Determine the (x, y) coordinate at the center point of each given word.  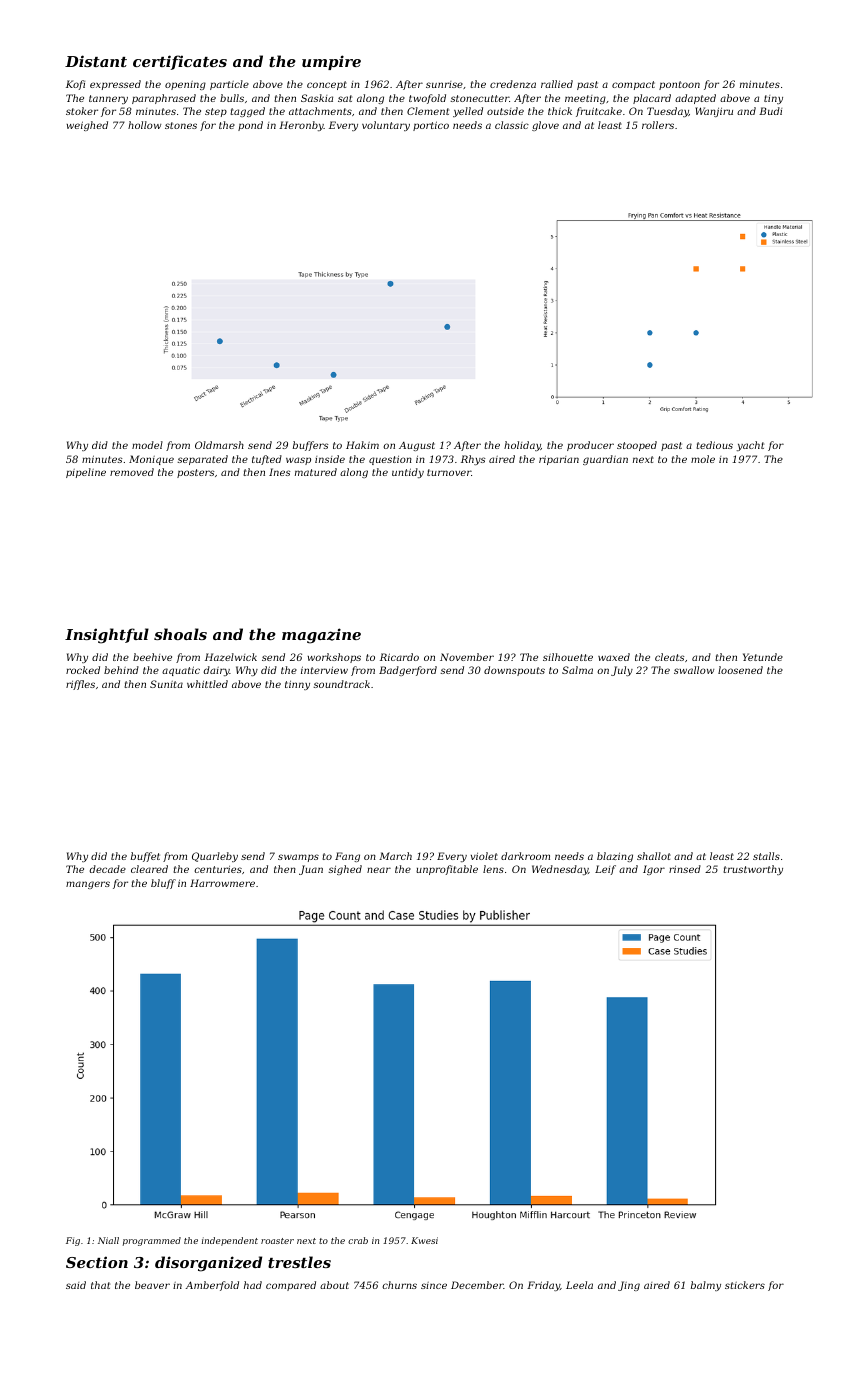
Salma (577, 670)
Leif (605, 870)
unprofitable (447, 870)
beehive (152, 657)
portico (431, 126)
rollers (658, 125)
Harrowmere (222, 883)
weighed (87, 126)
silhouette (568, 657)
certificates (180, 62)
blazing (615, 857)
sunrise (444, 84)
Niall (108, 1240)
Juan (311, 870)
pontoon (679, 85)
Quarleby (215, 857)
